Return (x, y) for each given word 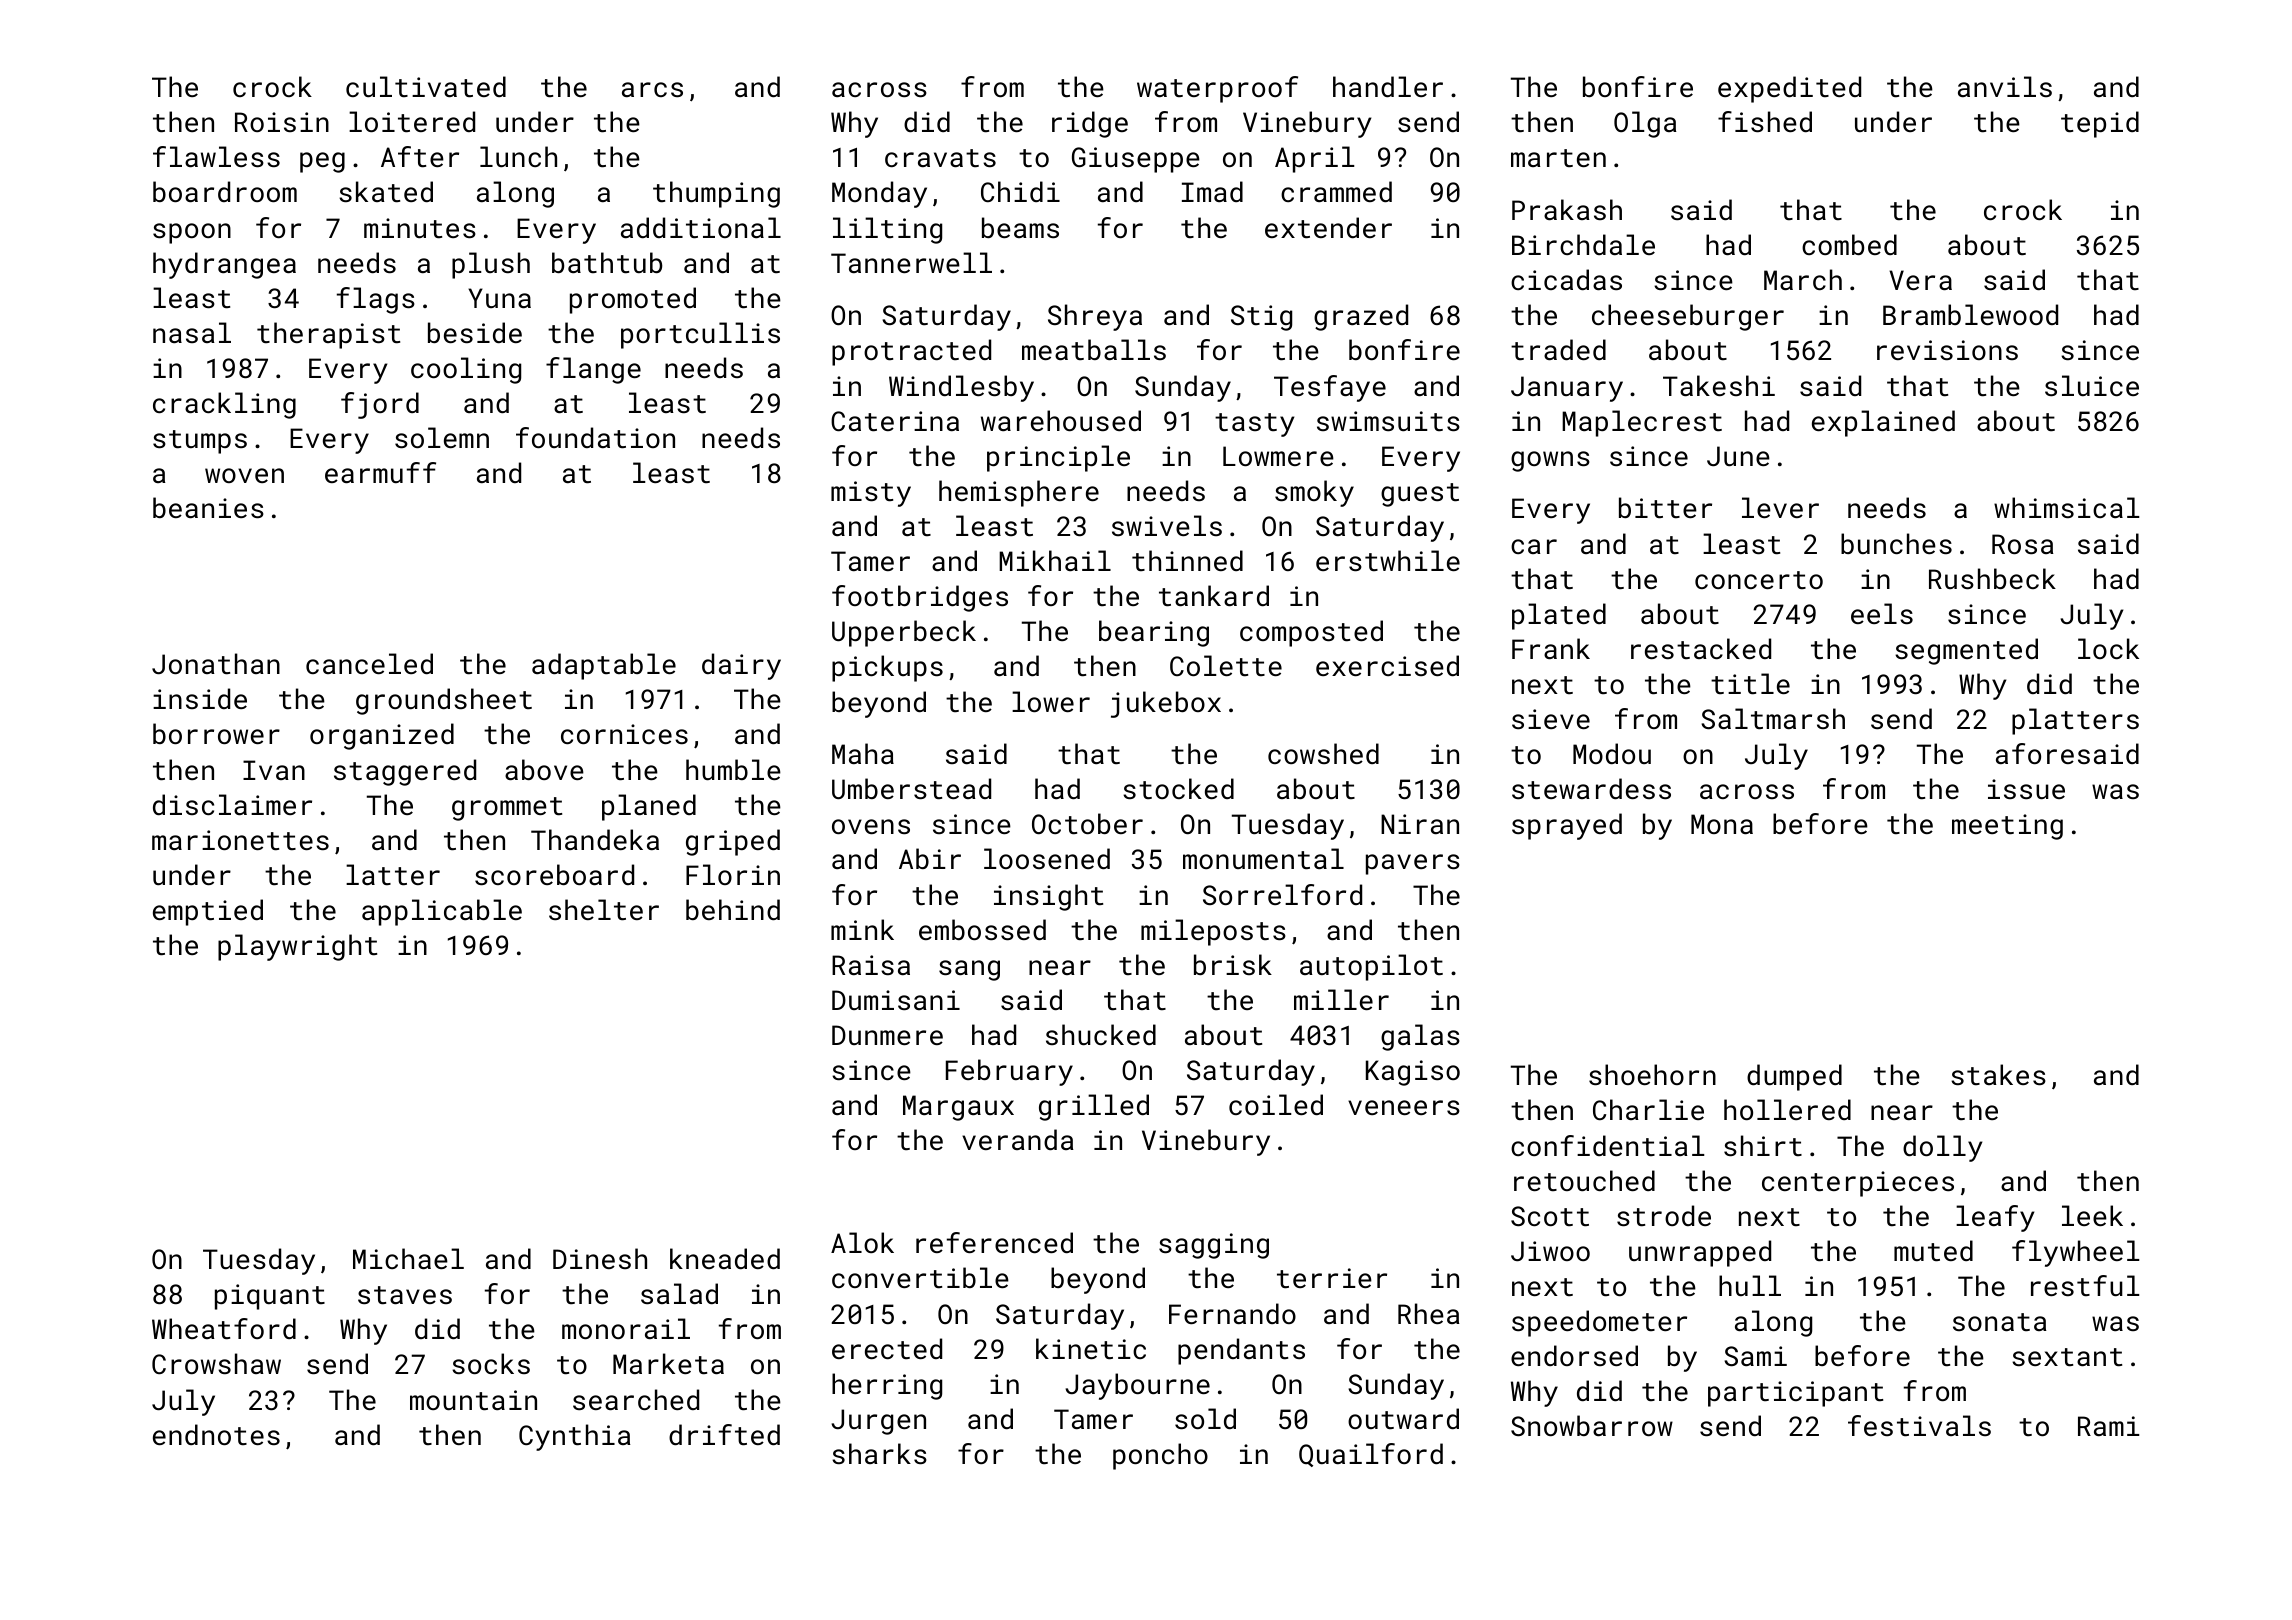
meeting (2007, 827)
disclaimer (232, 804)
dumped (1794, 1077)
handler (1388, 86)
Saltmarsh (1773, 719)
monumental (1263, 859)
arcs (652, 89)
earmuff (380, 472)
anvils (2005, 86)
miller (1341, 999)
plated (1559, 616)
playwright (297, 947)
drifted (724, 1435)
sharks (879, 1454)
